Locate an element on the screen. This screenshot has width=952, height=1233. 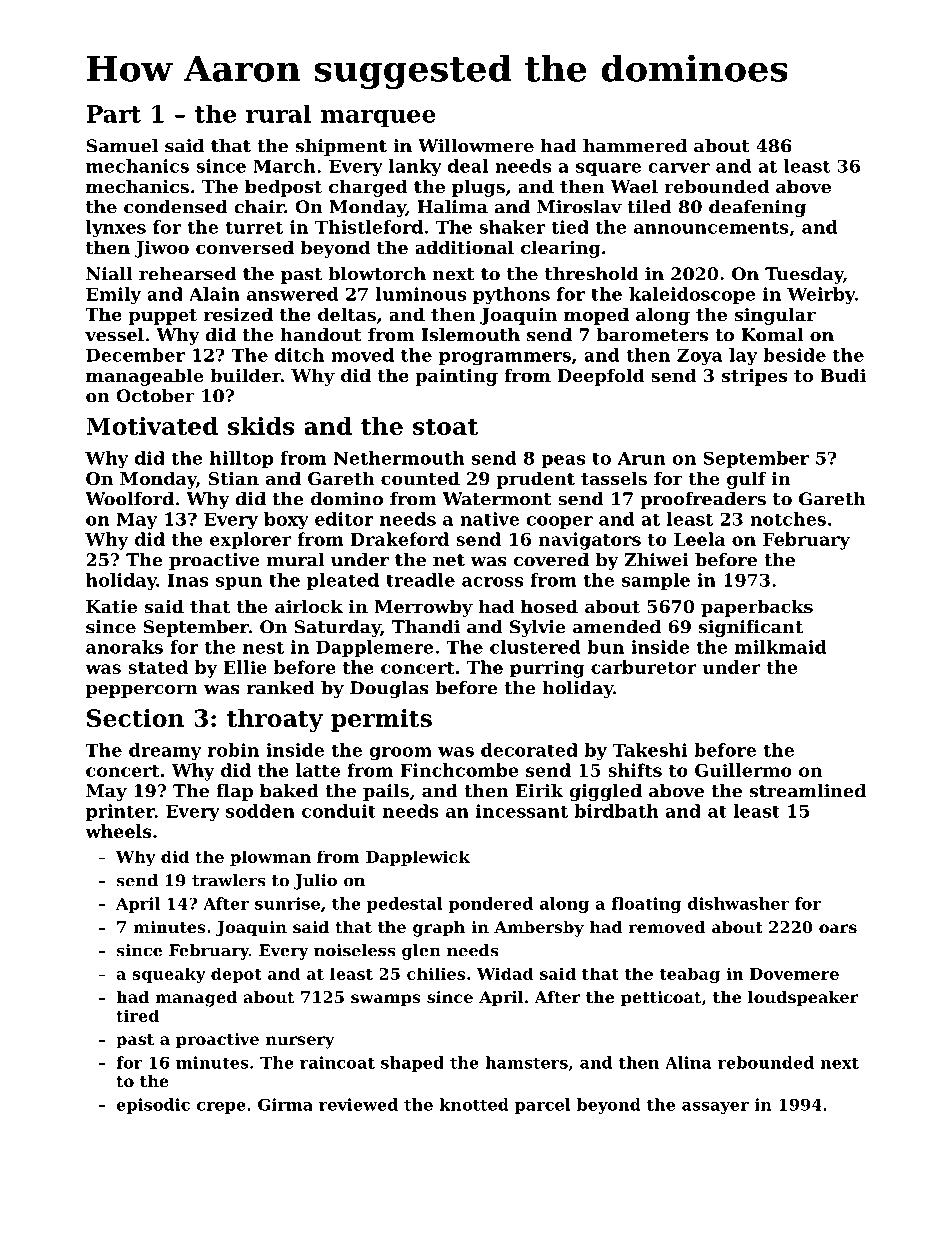
shipment is located at coordinates (341, 147).
